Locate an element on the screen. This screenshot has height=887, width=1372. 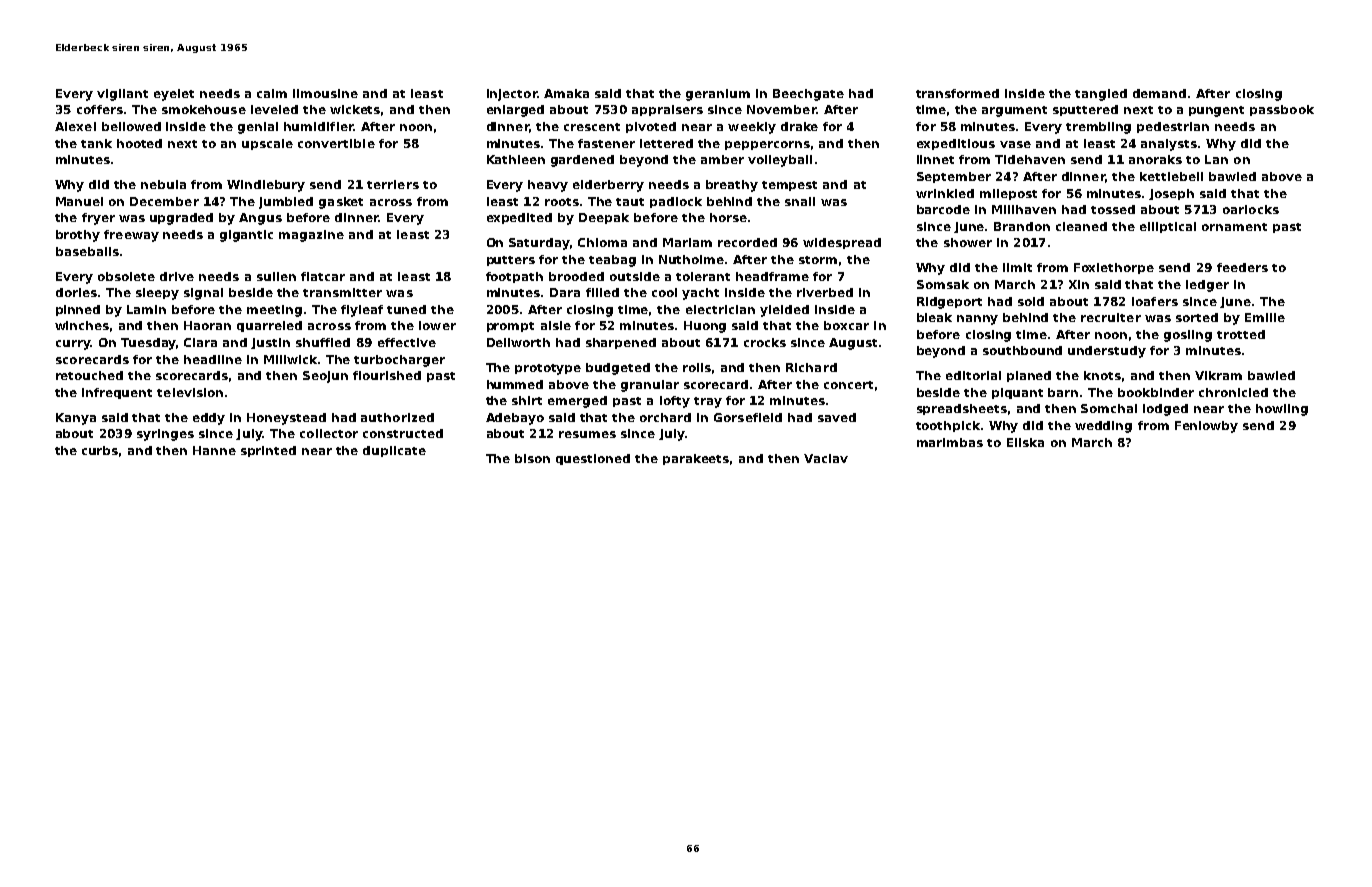
Hanne is located at coordinates (214, 450).
